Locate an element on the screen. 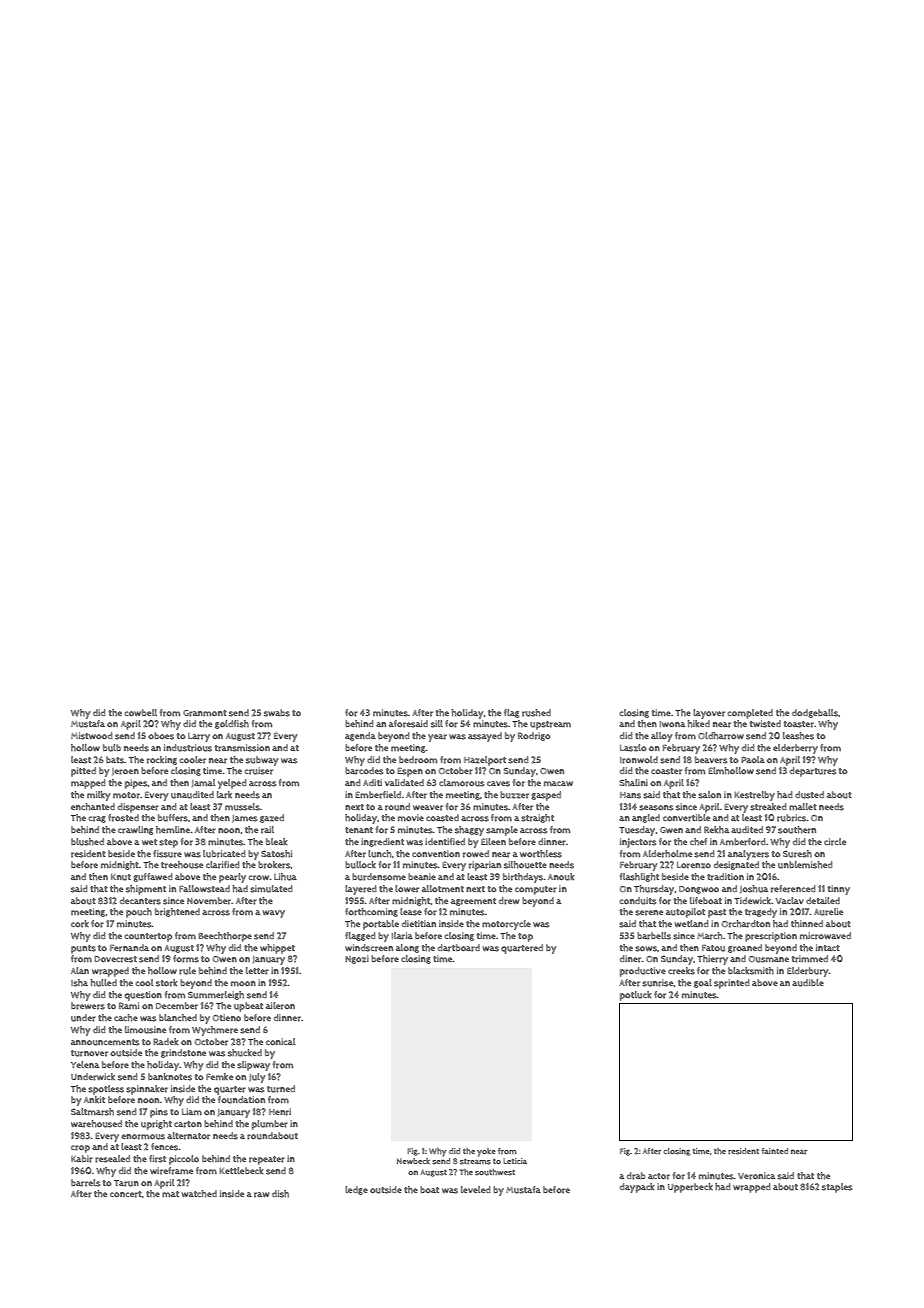 The image size is (924, 1308). yoke is located at coordinates (486, 1152).
